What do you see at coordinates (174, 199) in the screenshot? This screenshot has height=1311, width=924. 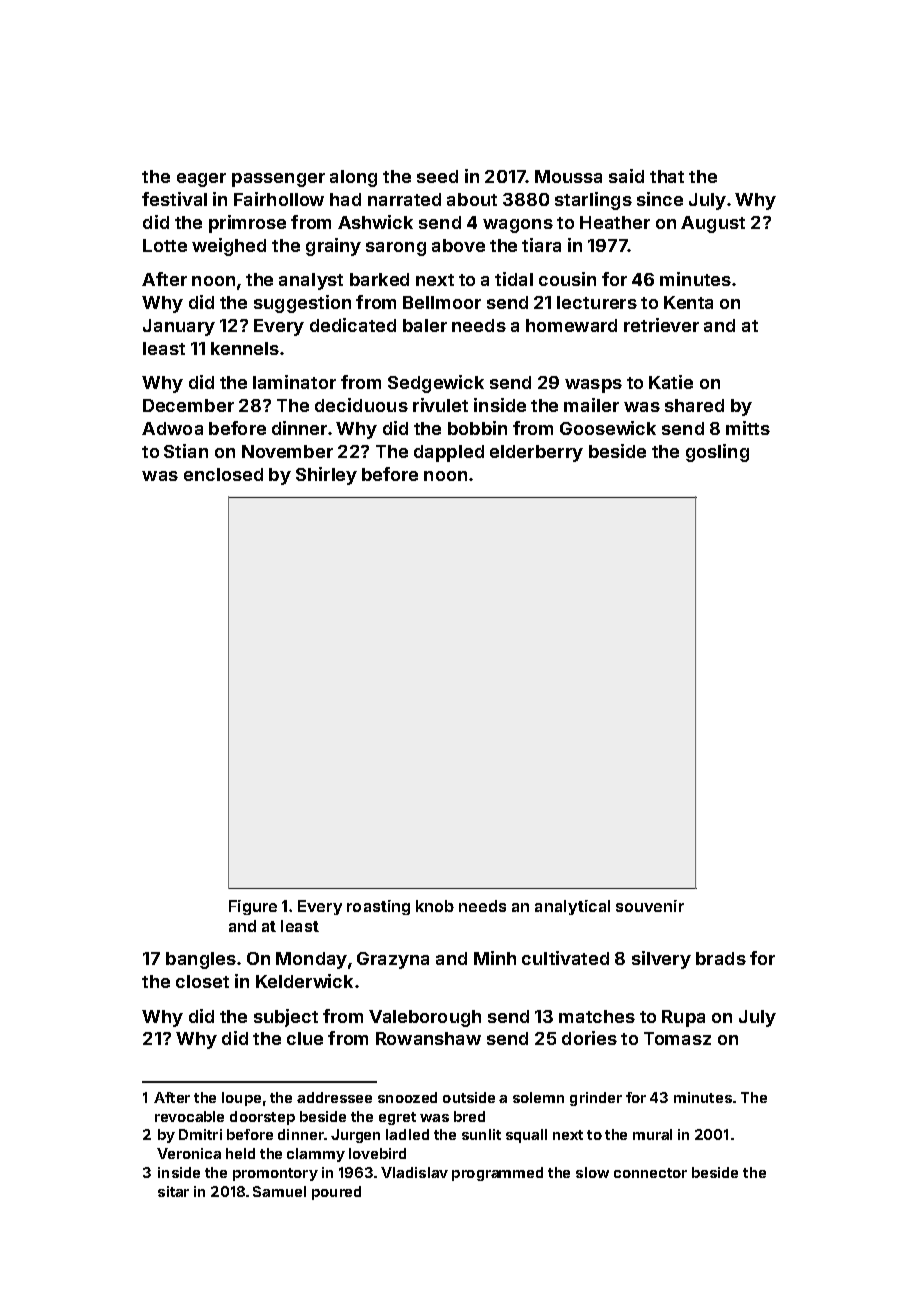 I see `festival` at bounding box center [174, 199].
